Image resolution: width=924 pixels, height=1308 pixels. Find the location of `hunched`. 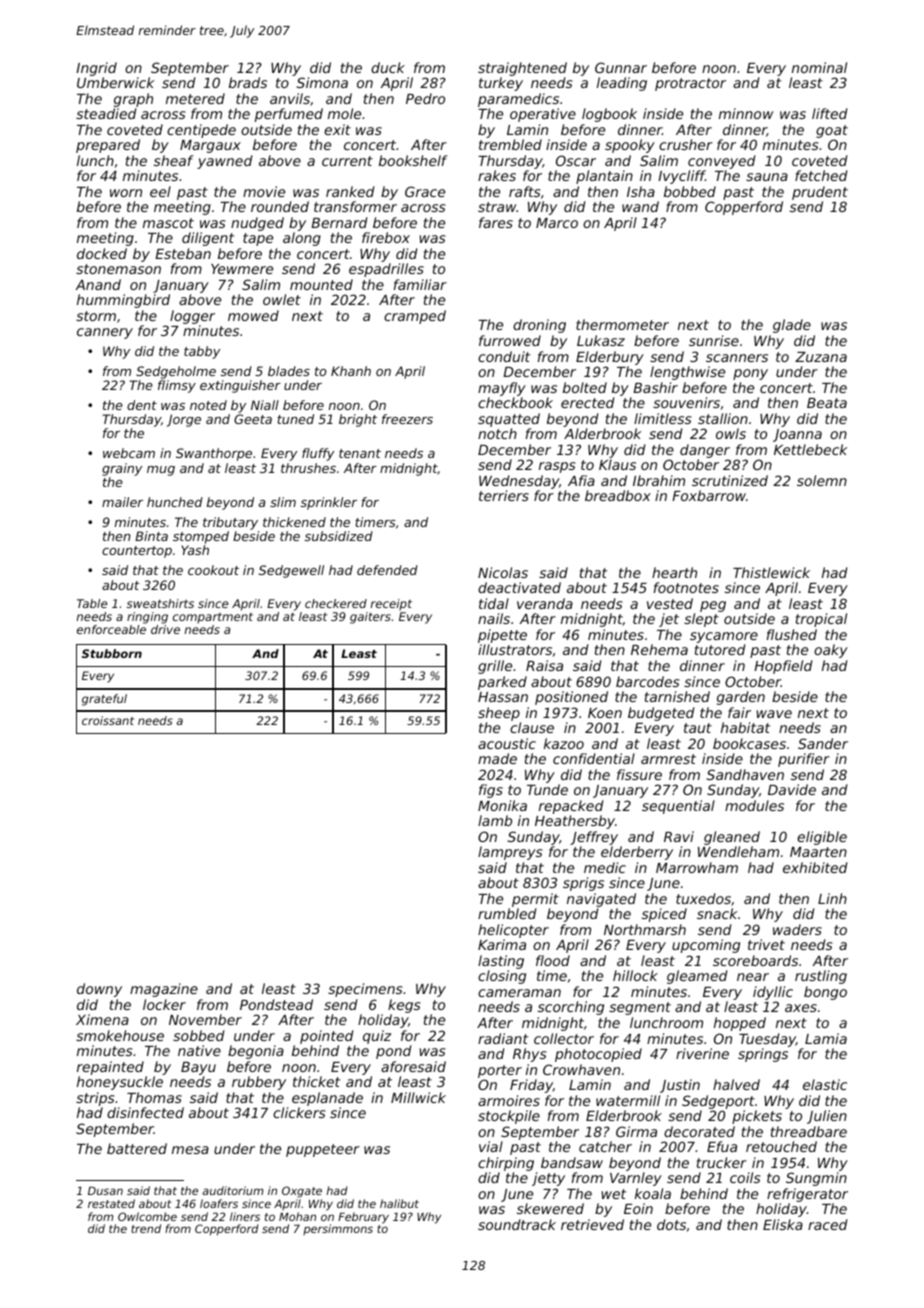

hunched is located at coordinates (175, 502).
